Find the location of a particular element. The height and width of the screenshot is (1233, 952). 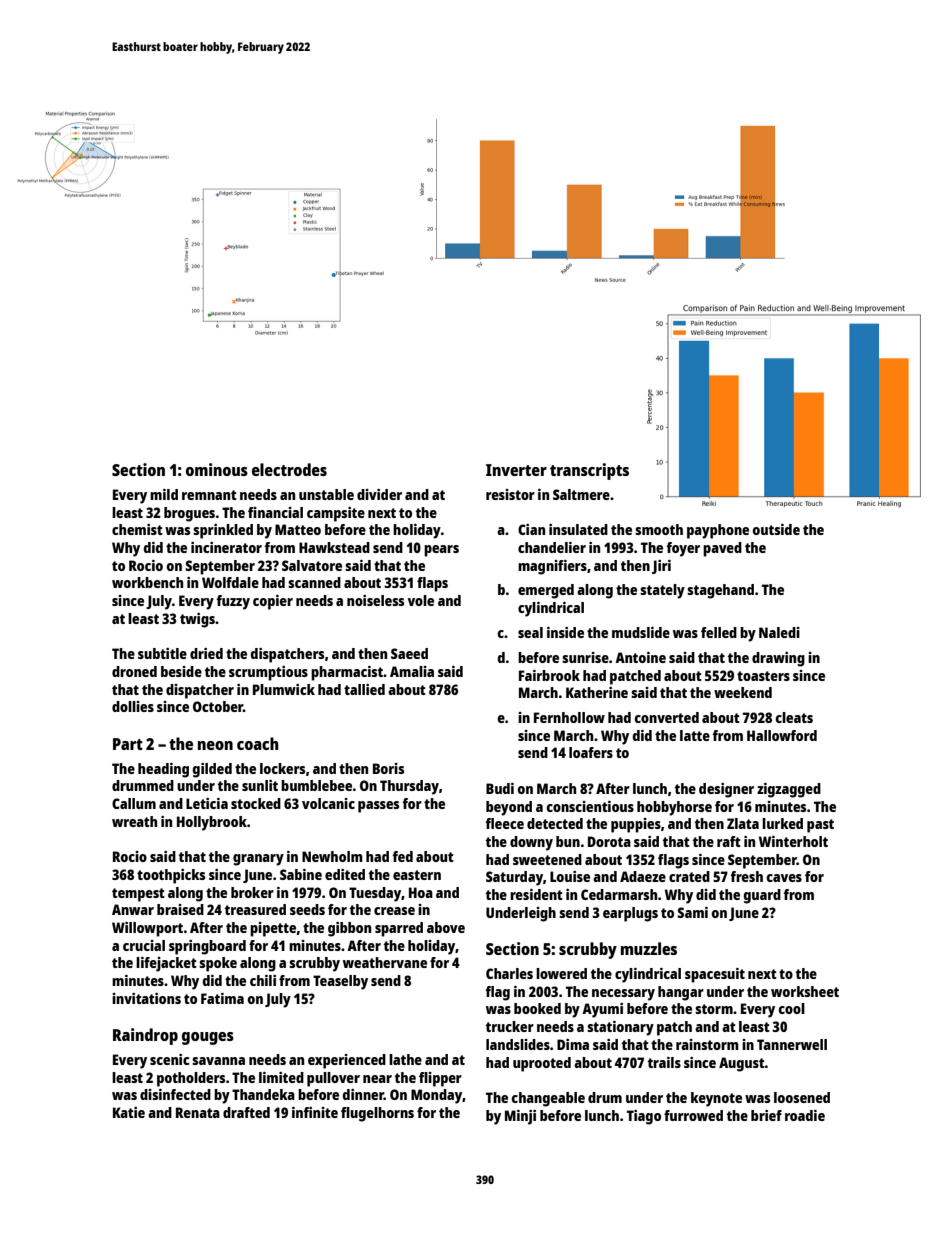

Amalia is located at coordinates (412, 671).
